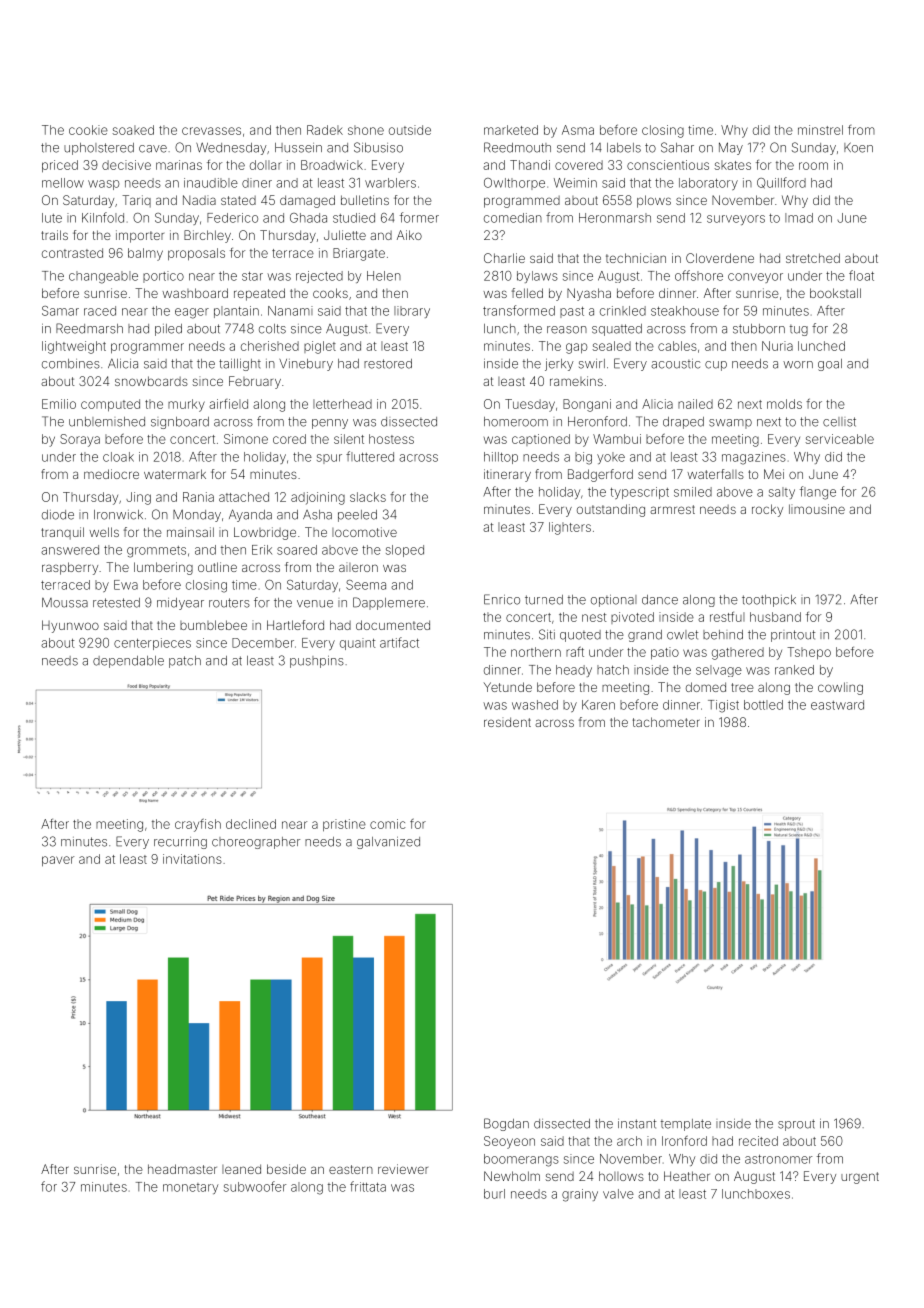  I want to click on crayfish, so click(198, 825).
